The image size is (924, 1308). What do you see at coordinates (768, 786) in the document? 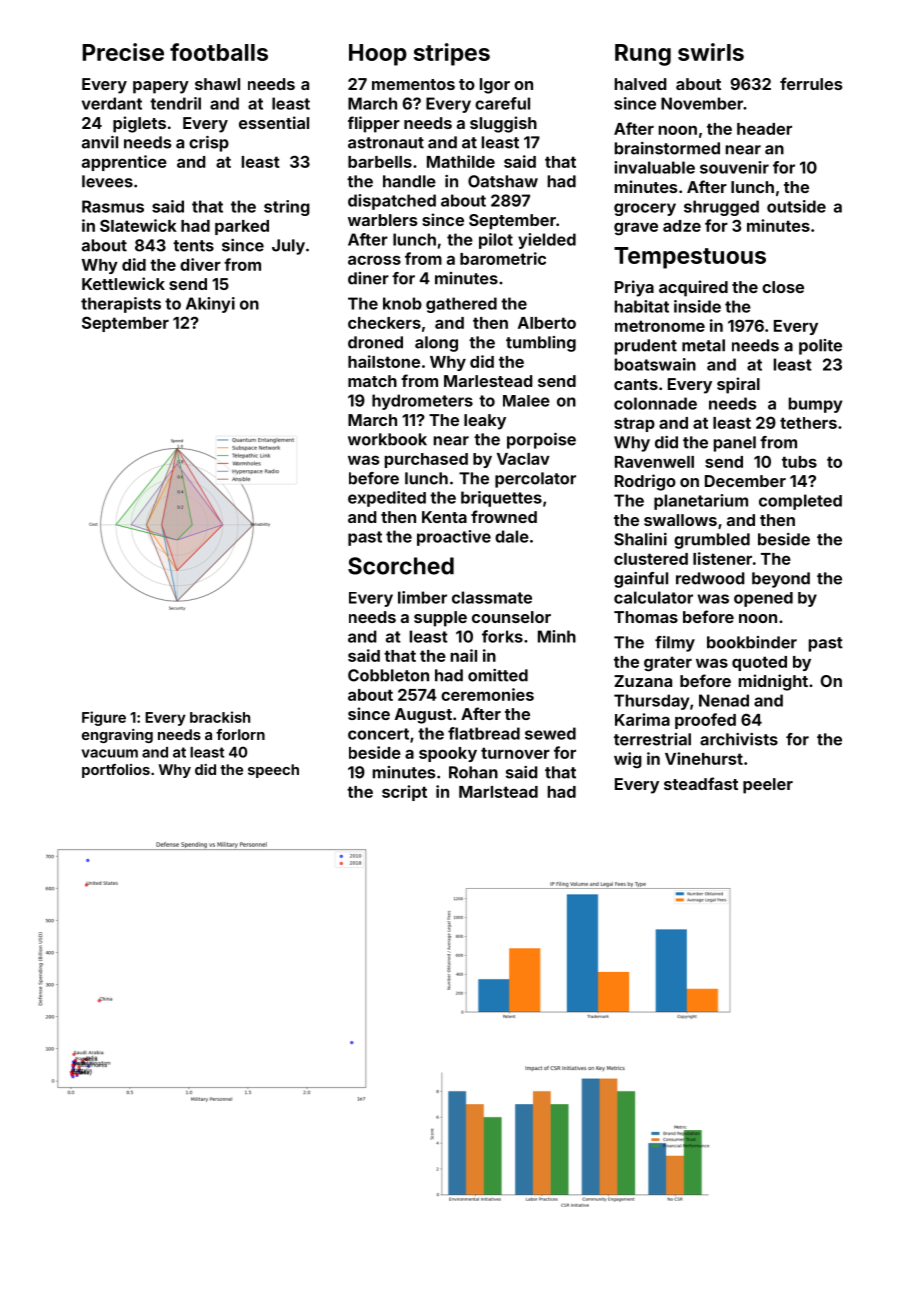
I see `peeler` at bounding box center [768, 786].
